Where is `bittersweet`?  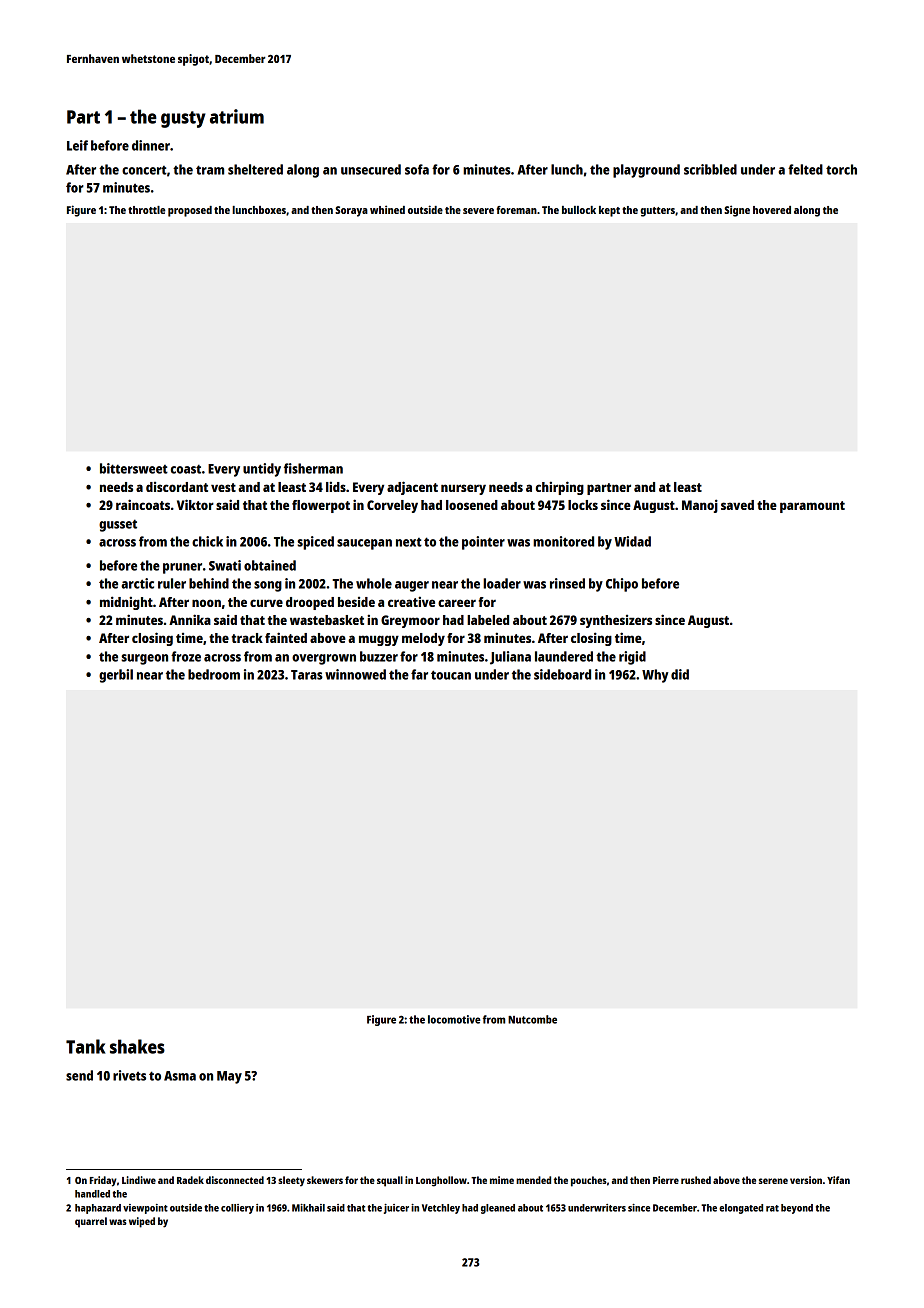 bittersweet is located at coordinates (134, 468).
